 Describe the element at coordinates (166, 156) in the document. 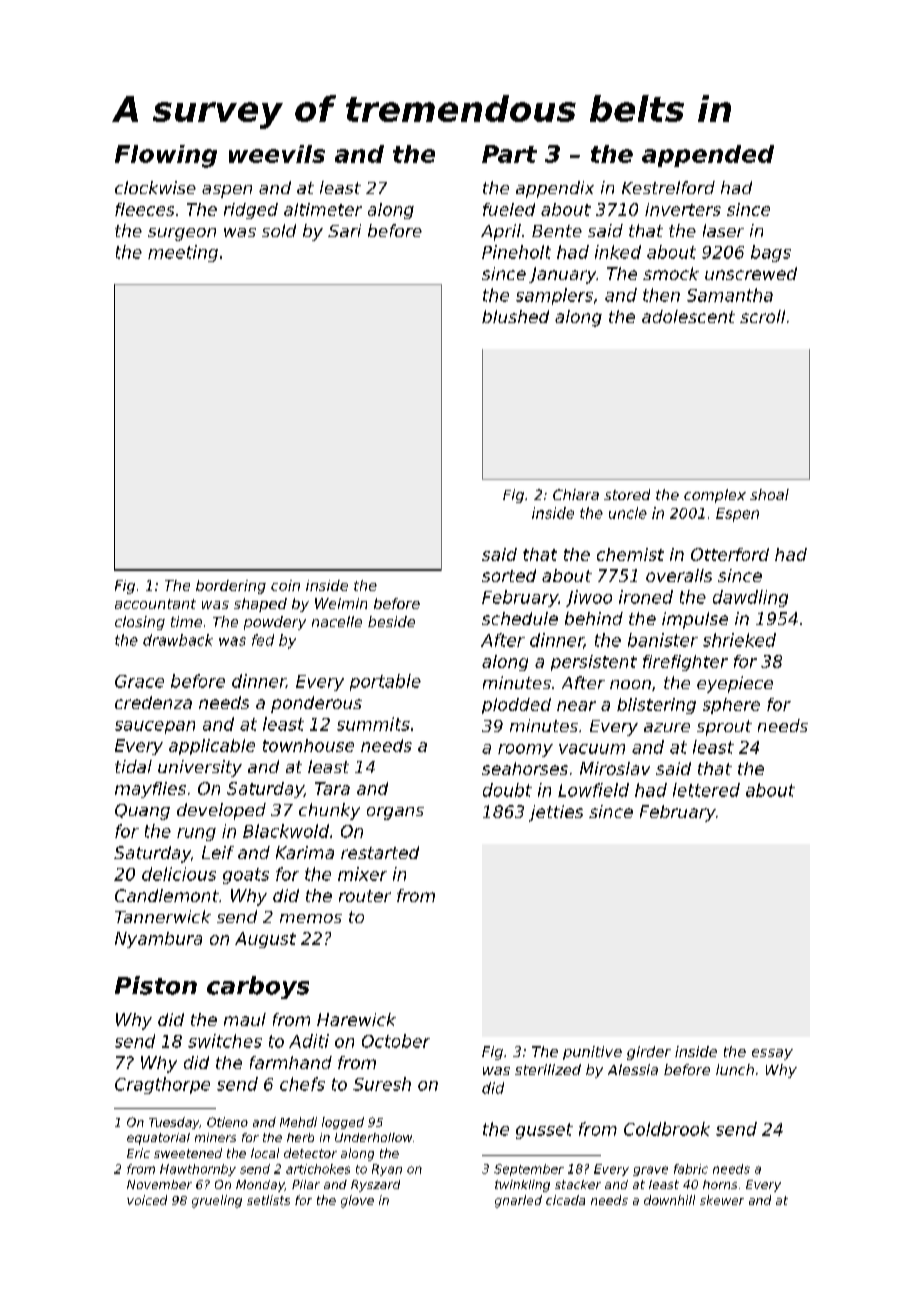

I see `Flowing` at that location.
